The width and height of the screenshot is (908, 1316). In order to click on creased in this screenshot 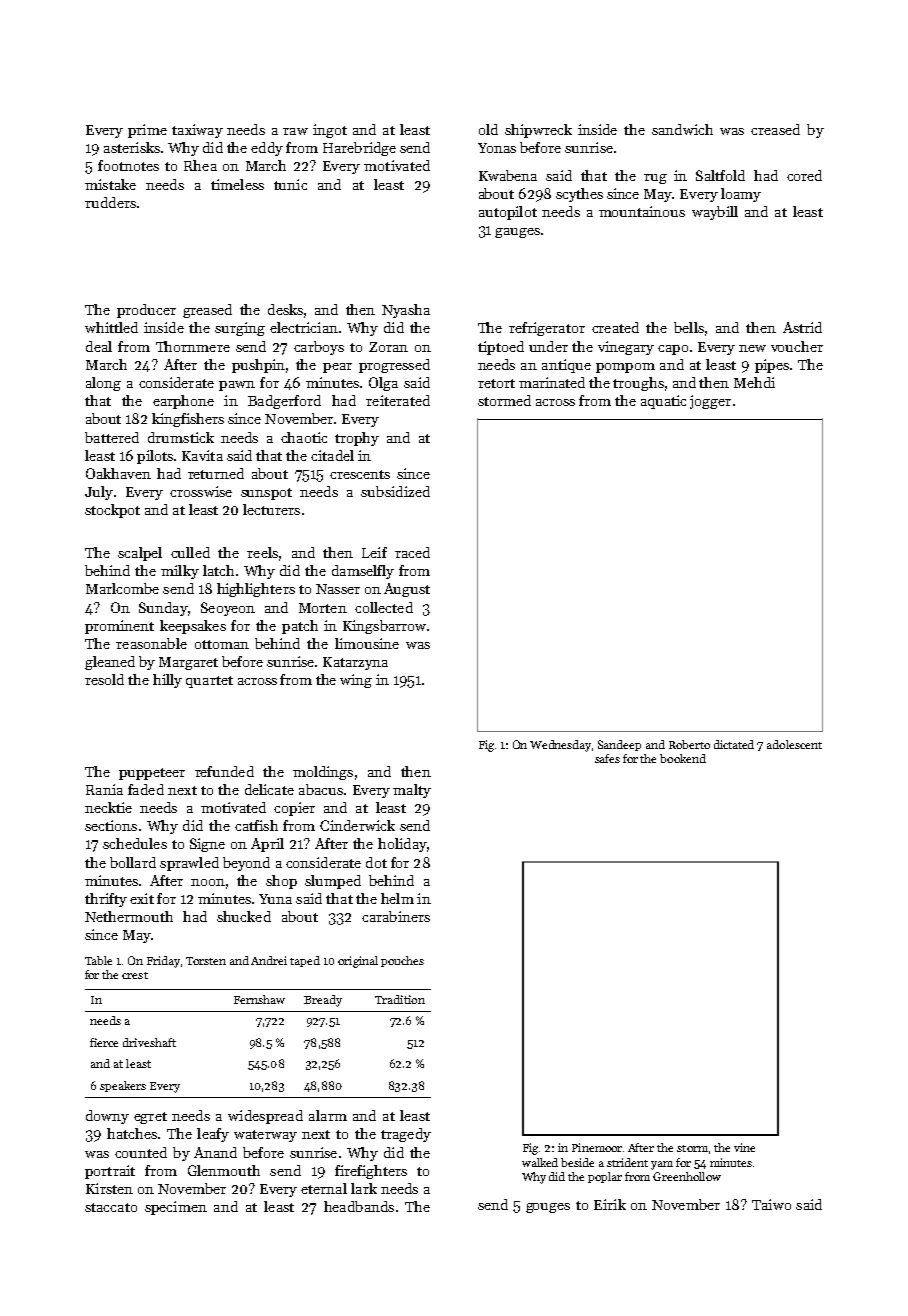, I will do `click(775, 129)`.
